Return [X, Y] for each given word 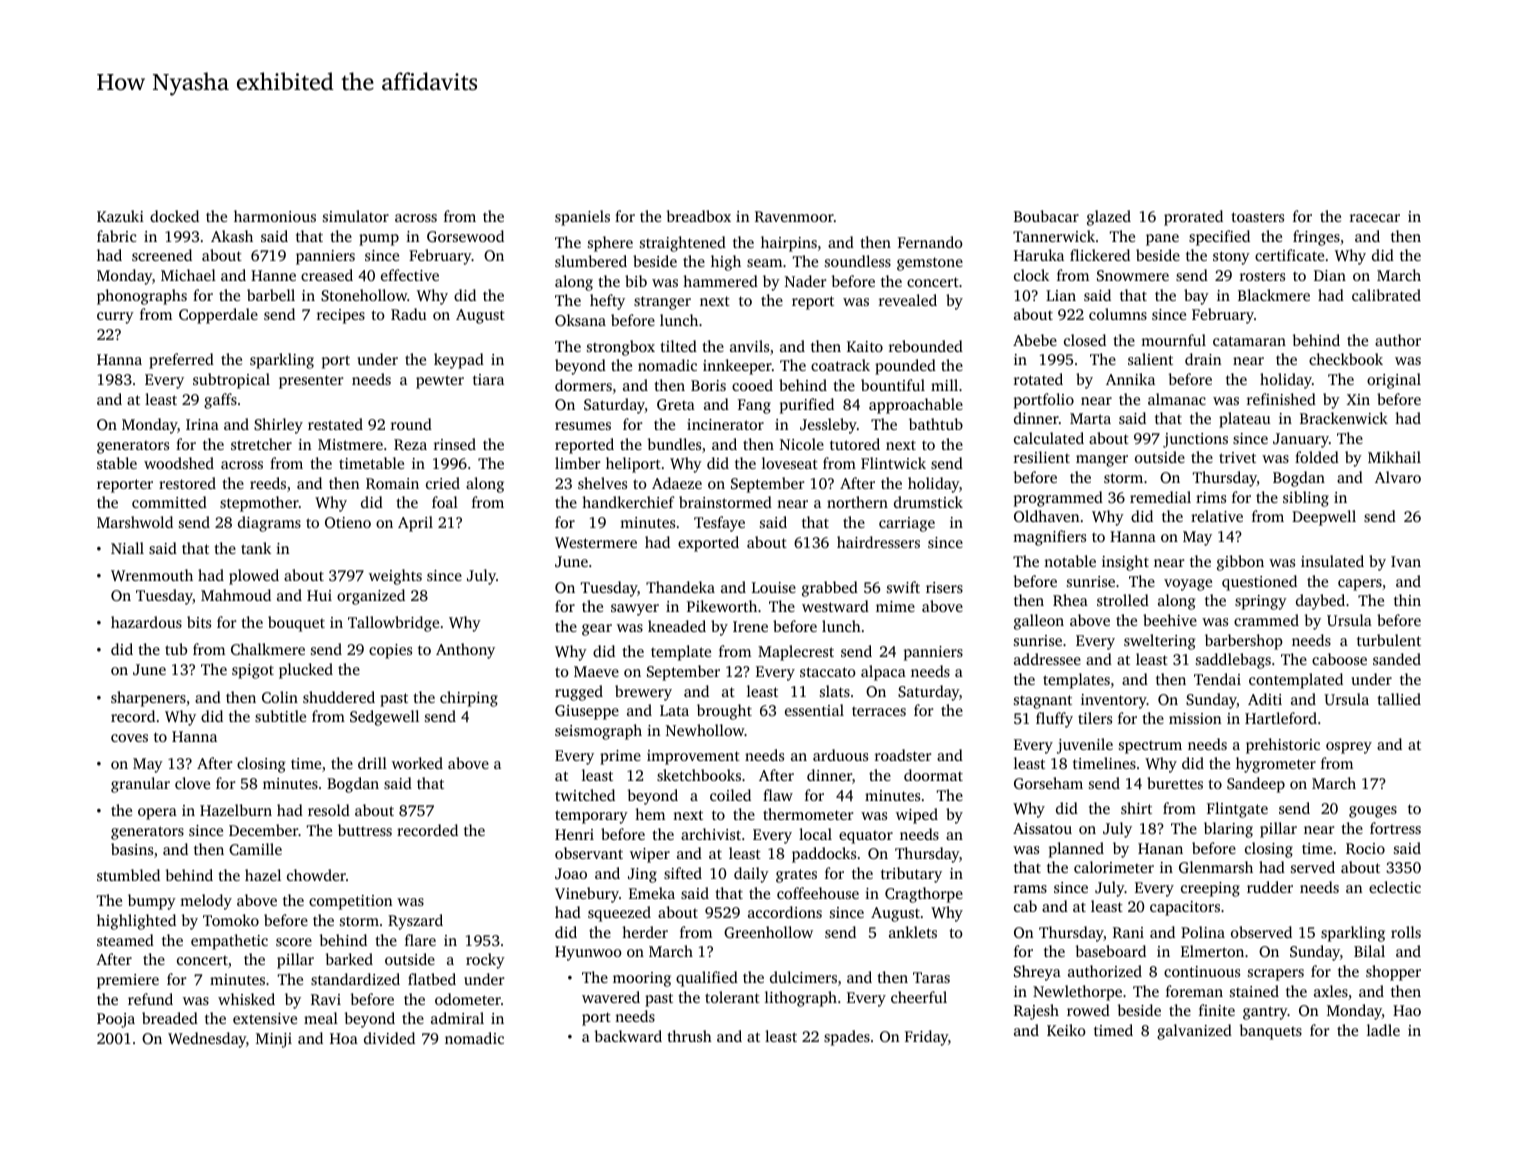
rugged [579, 693]
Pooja [116, 1020]
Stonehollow [364, 295]
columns [1118, 314]
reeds [268, 483]
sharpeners [148, 699]
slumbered [591, 261]
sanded [1397, 659]
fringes [1316, 238]
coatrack [840, 365]
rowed [1088, 1010]
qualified [707, 979]
